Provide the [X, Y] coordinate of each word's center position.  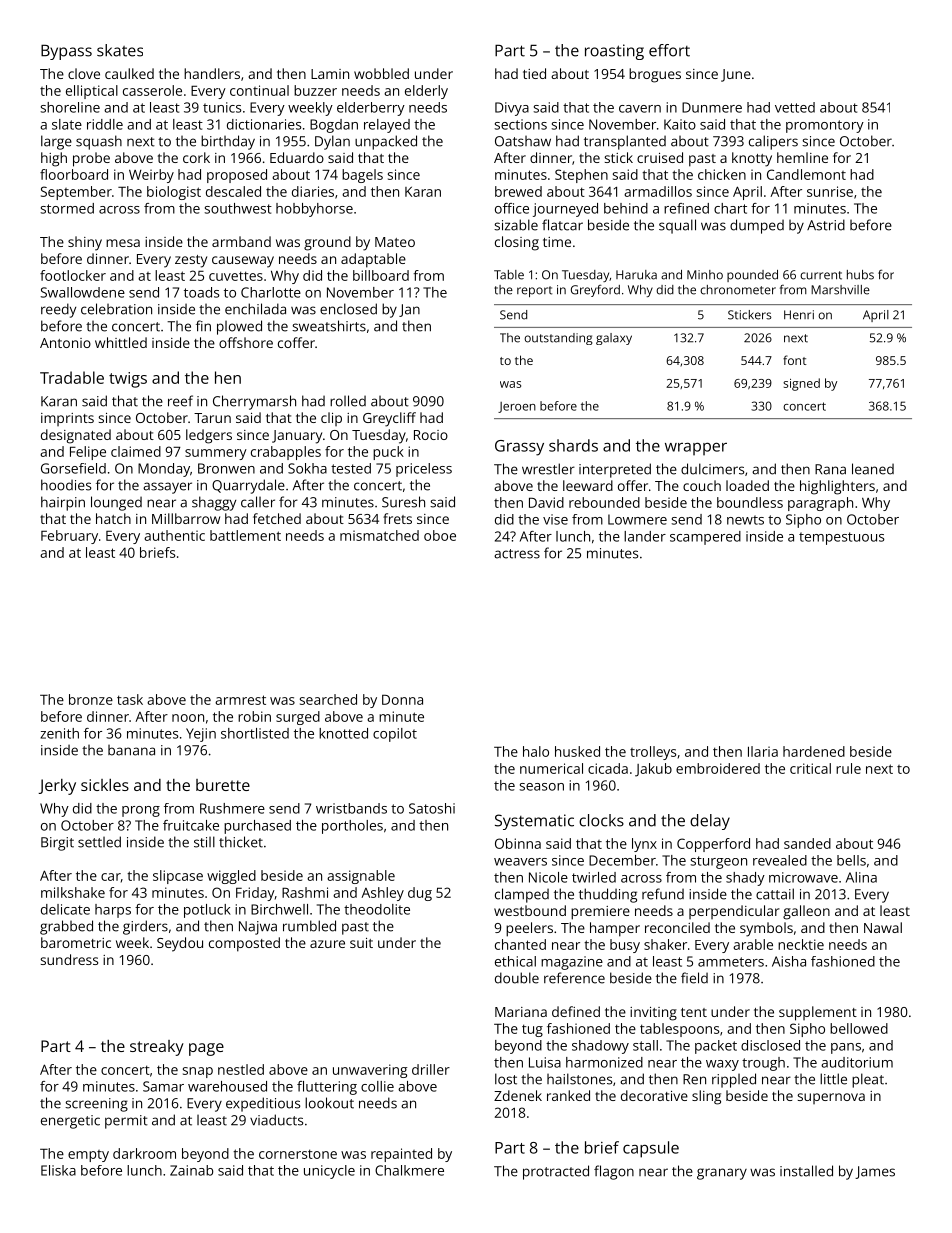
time [557, 242]
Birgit [57, 844]
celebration [116, 309]
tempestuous [842, 538]
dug [420, 894]
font [795, 360]
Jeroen [517, 407]
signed [801, 384]
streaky [157, 1048]
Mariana [521, 1012]
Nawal [883, 927]
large [56, 142]
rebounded [604, 502]
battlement [245, 535]
